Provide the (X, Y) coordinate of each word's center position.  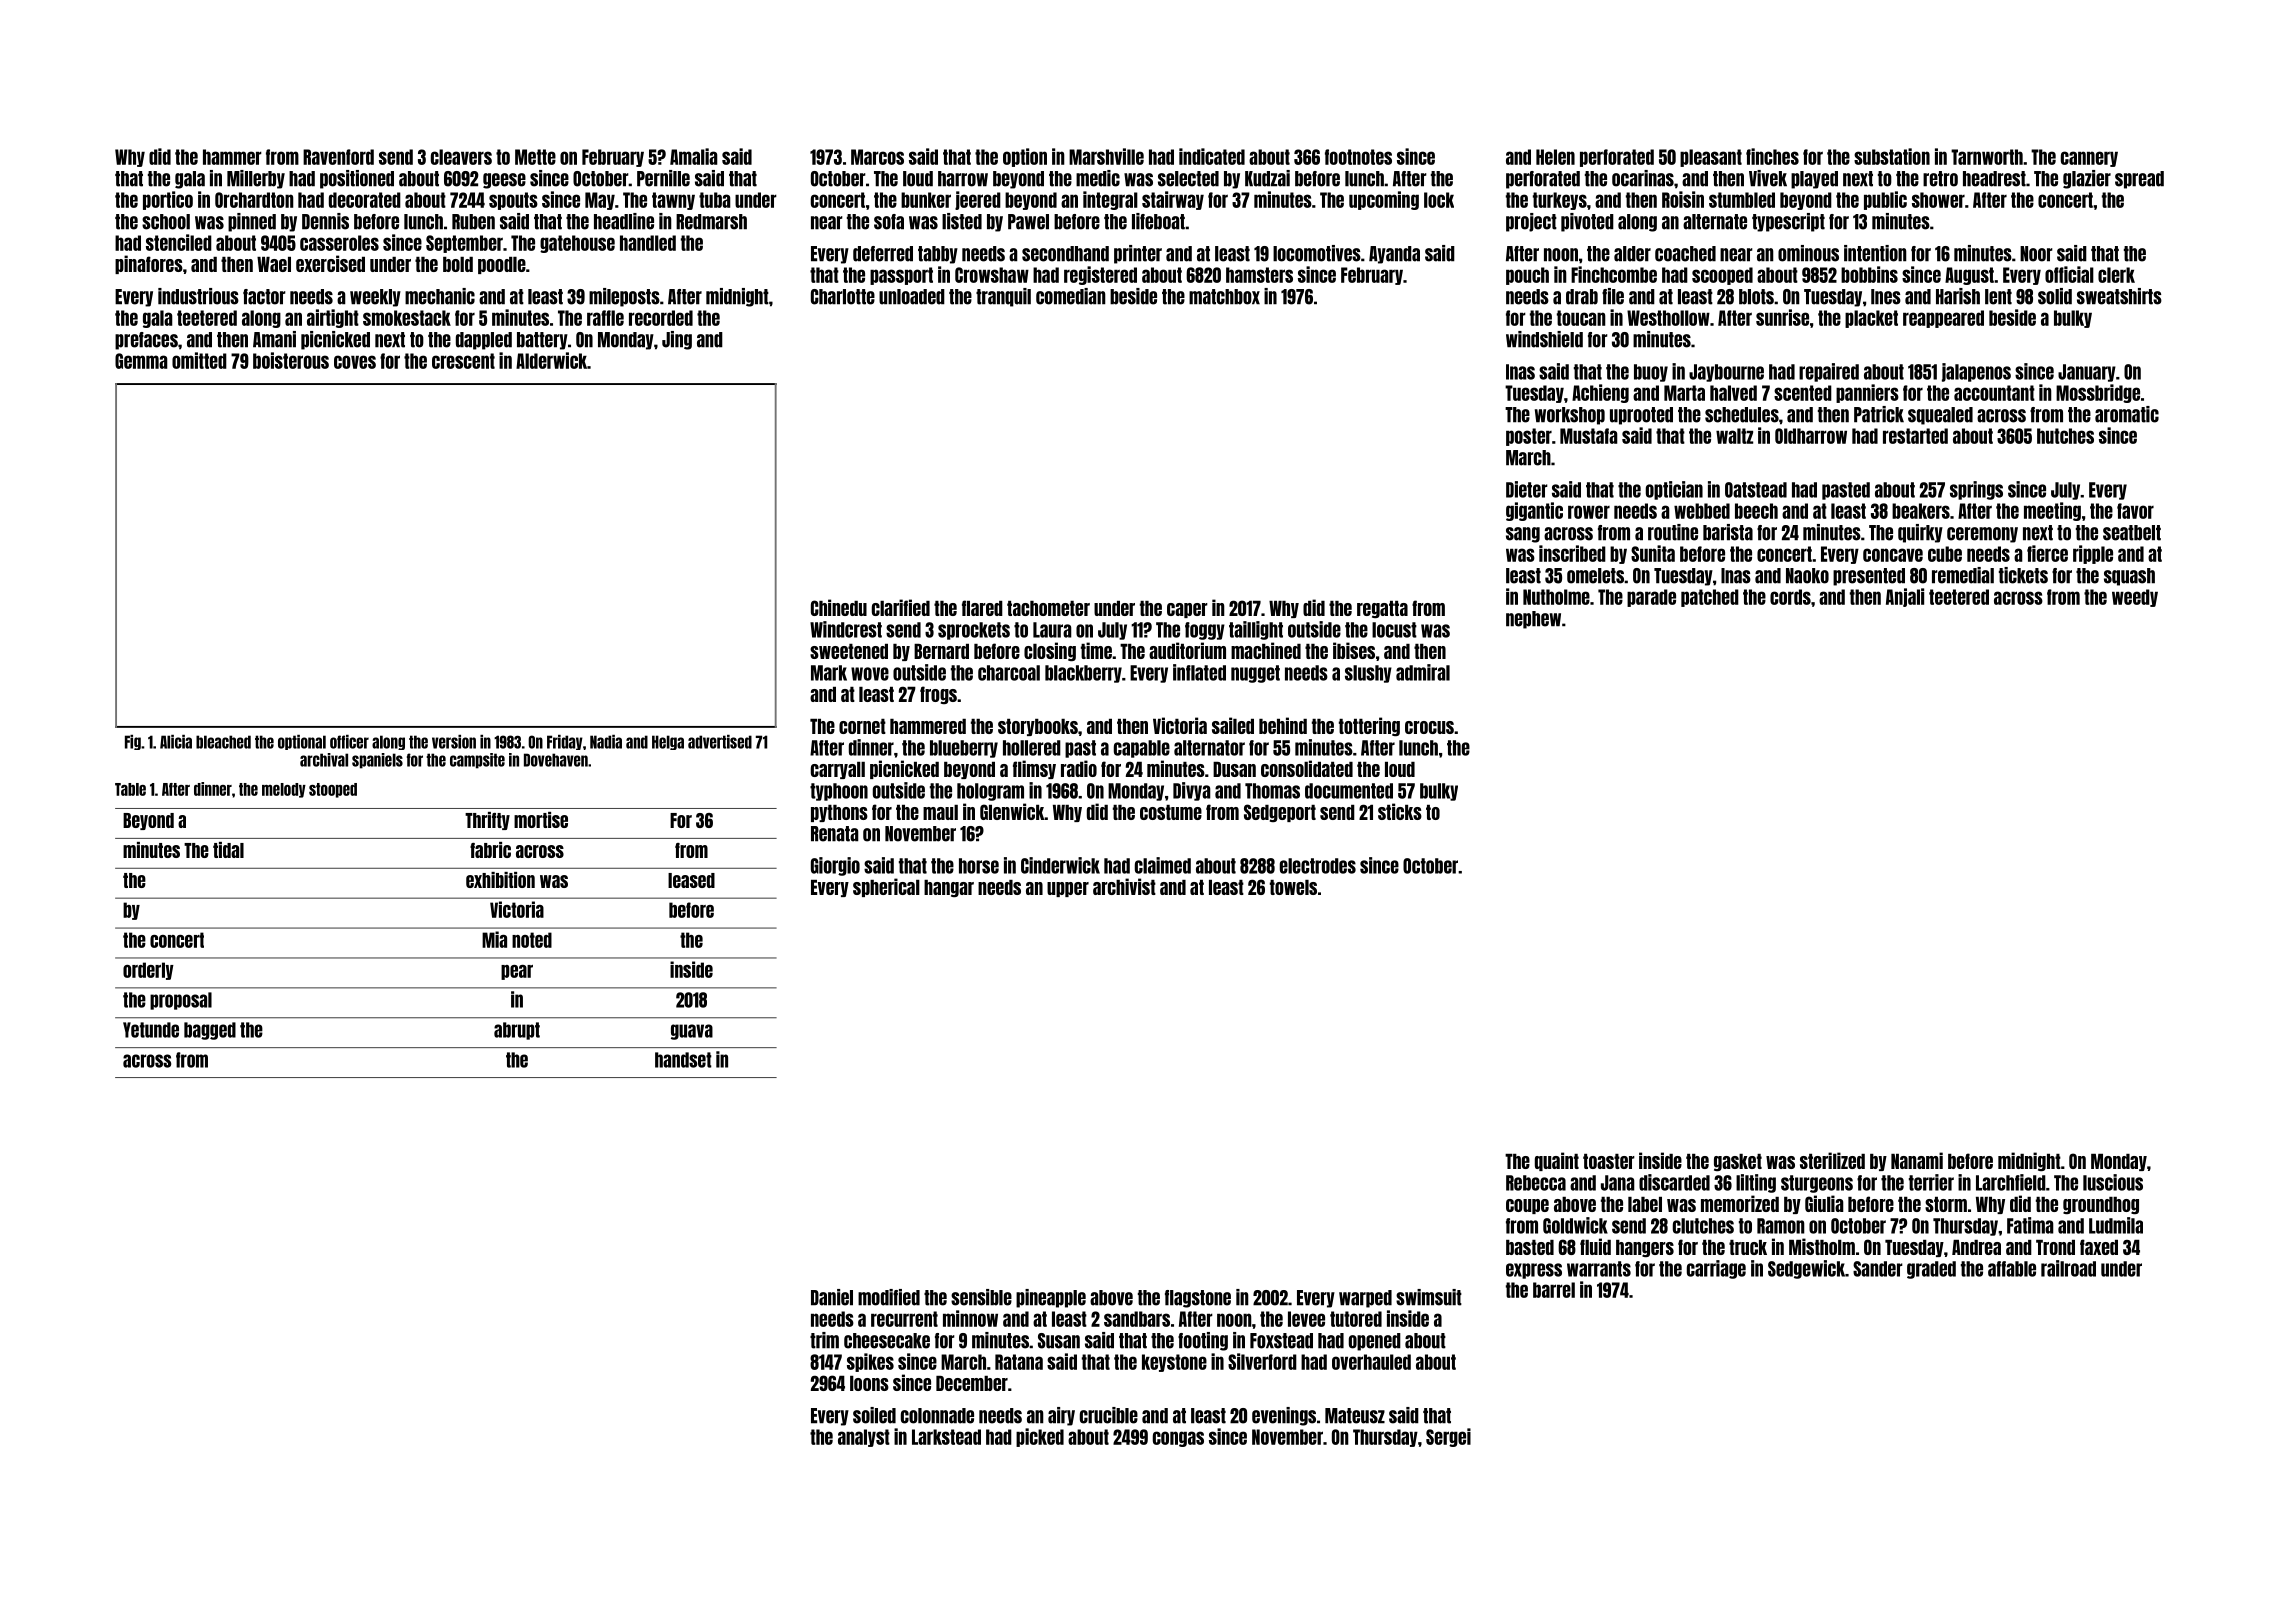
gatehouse (577, 244)
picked (1040, 1437)
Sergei (1448, 1437)
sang (1523, 535)
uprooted (1641, 416)
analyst (864, 1438)
